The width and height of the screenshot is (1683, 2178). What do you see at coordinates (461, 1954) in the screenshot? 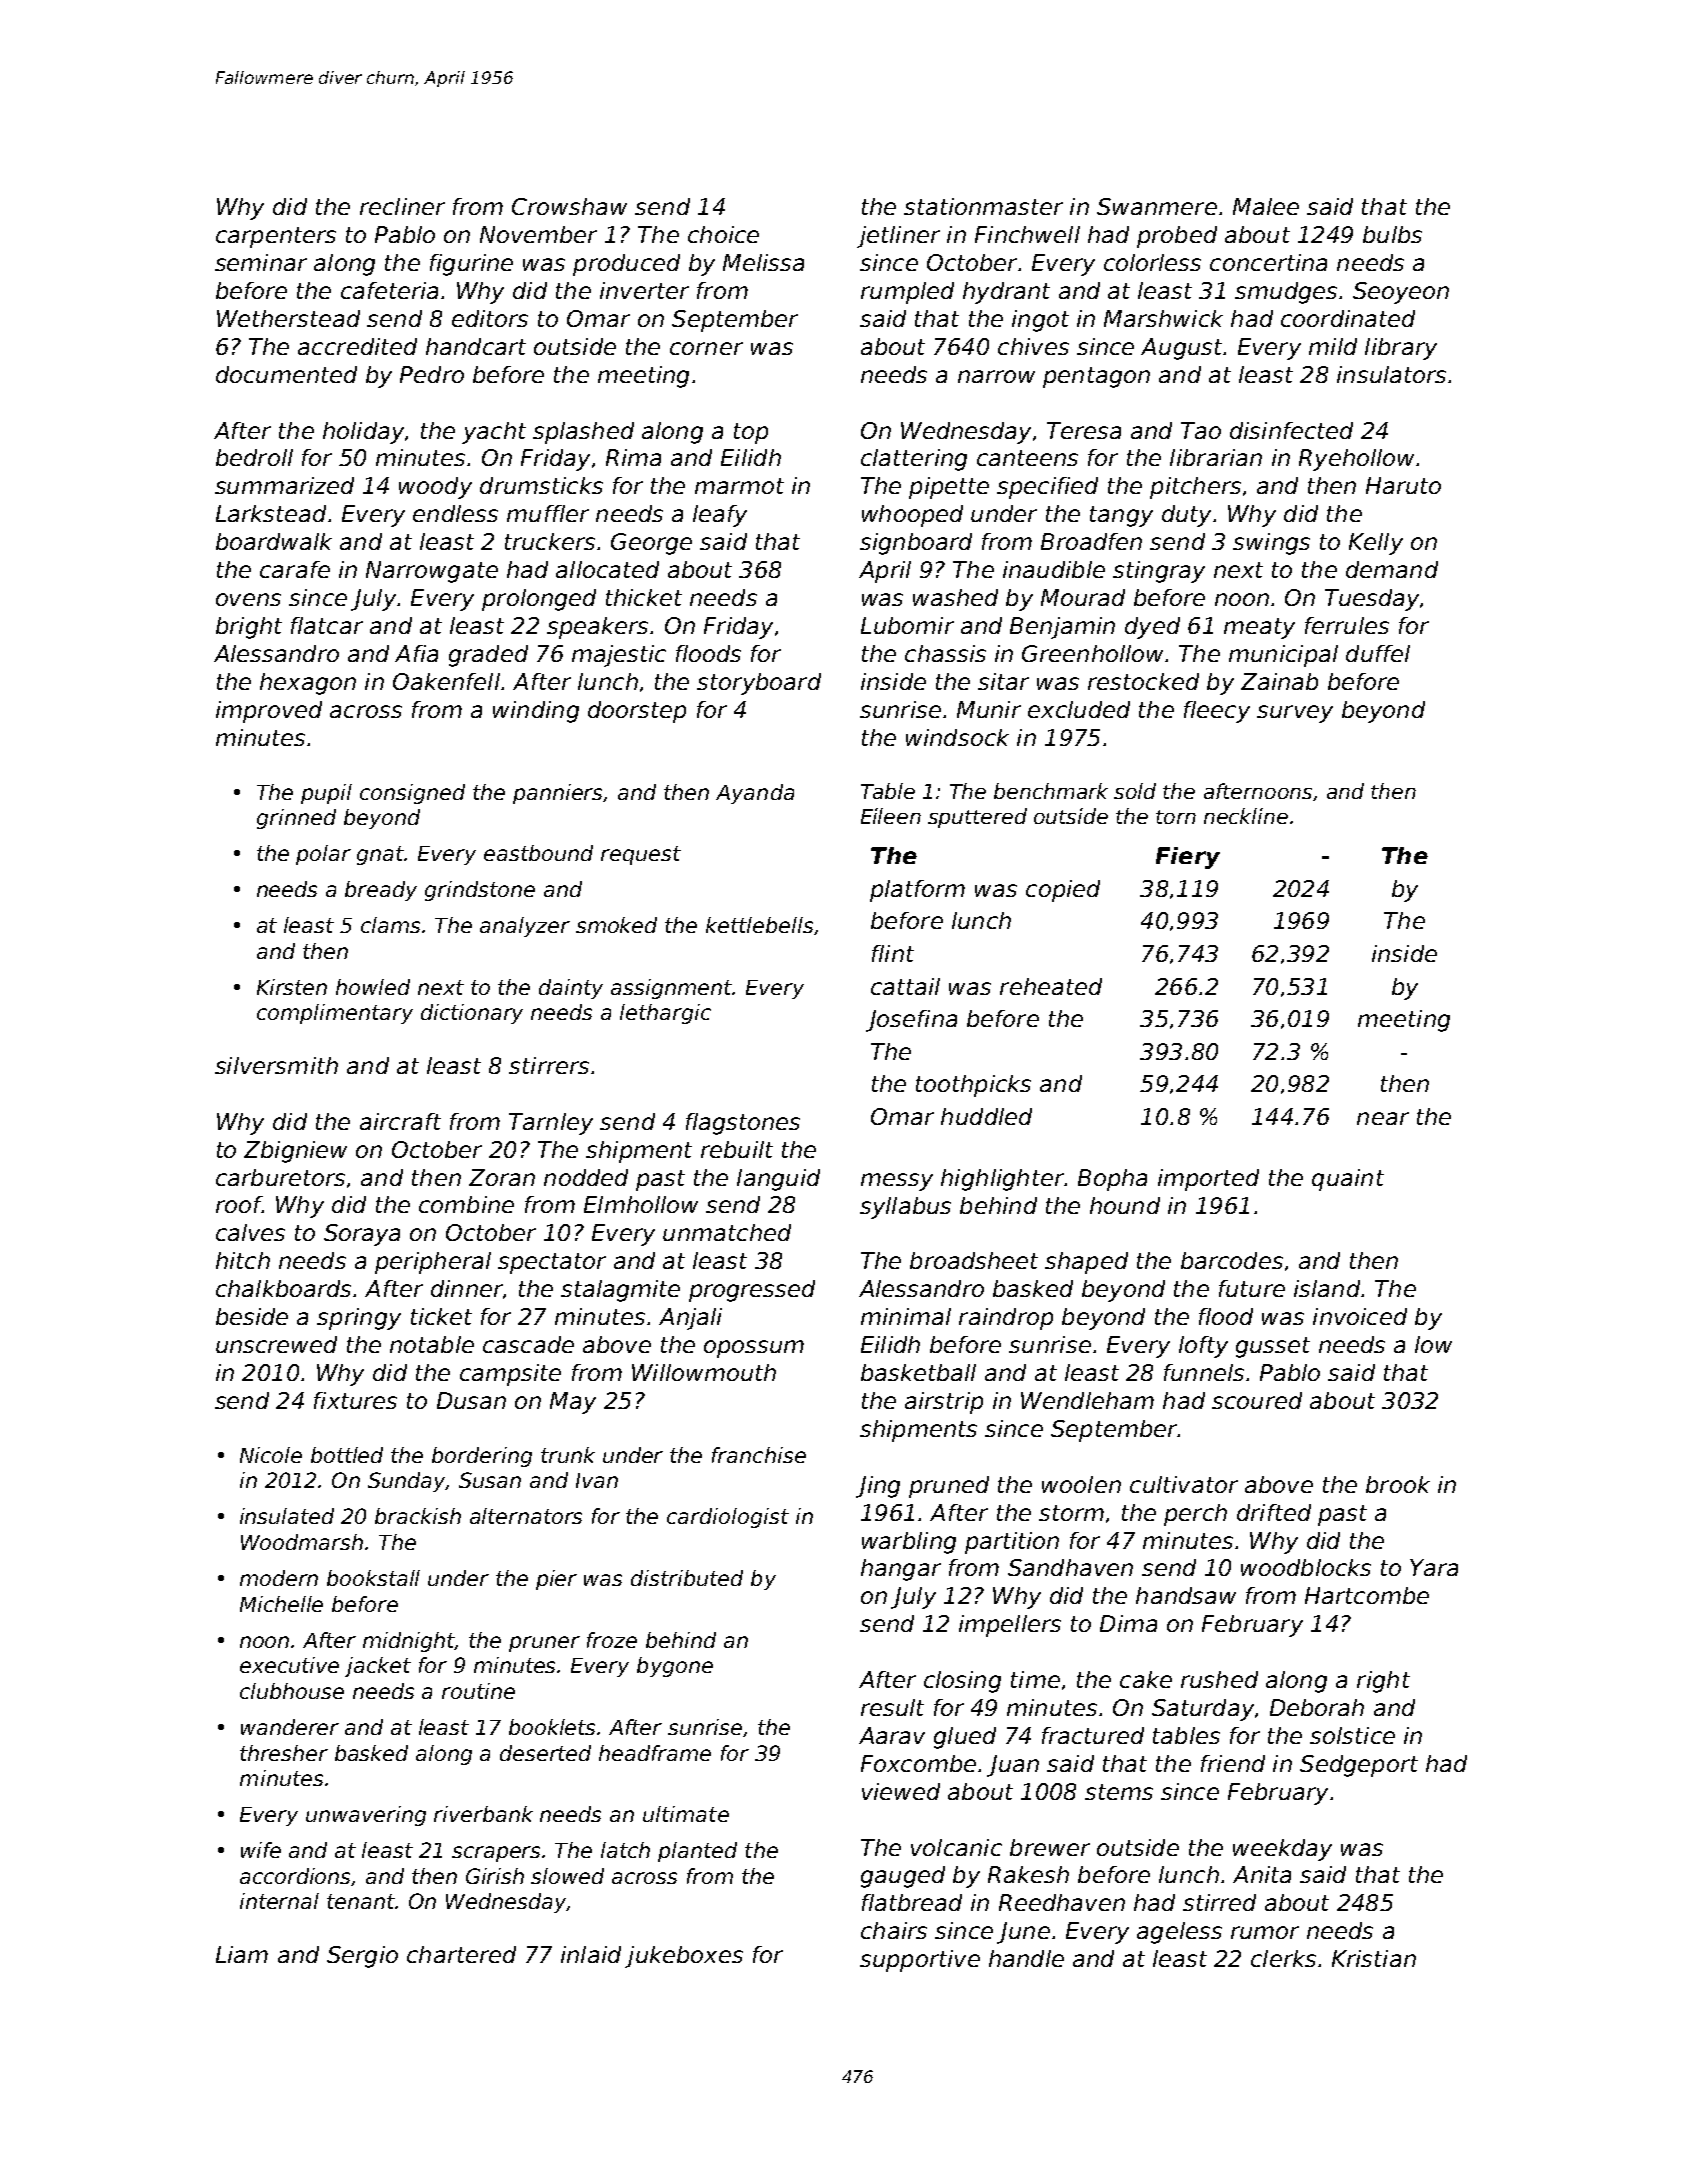
I see `chartered` at bounding box center [461, 1954].
